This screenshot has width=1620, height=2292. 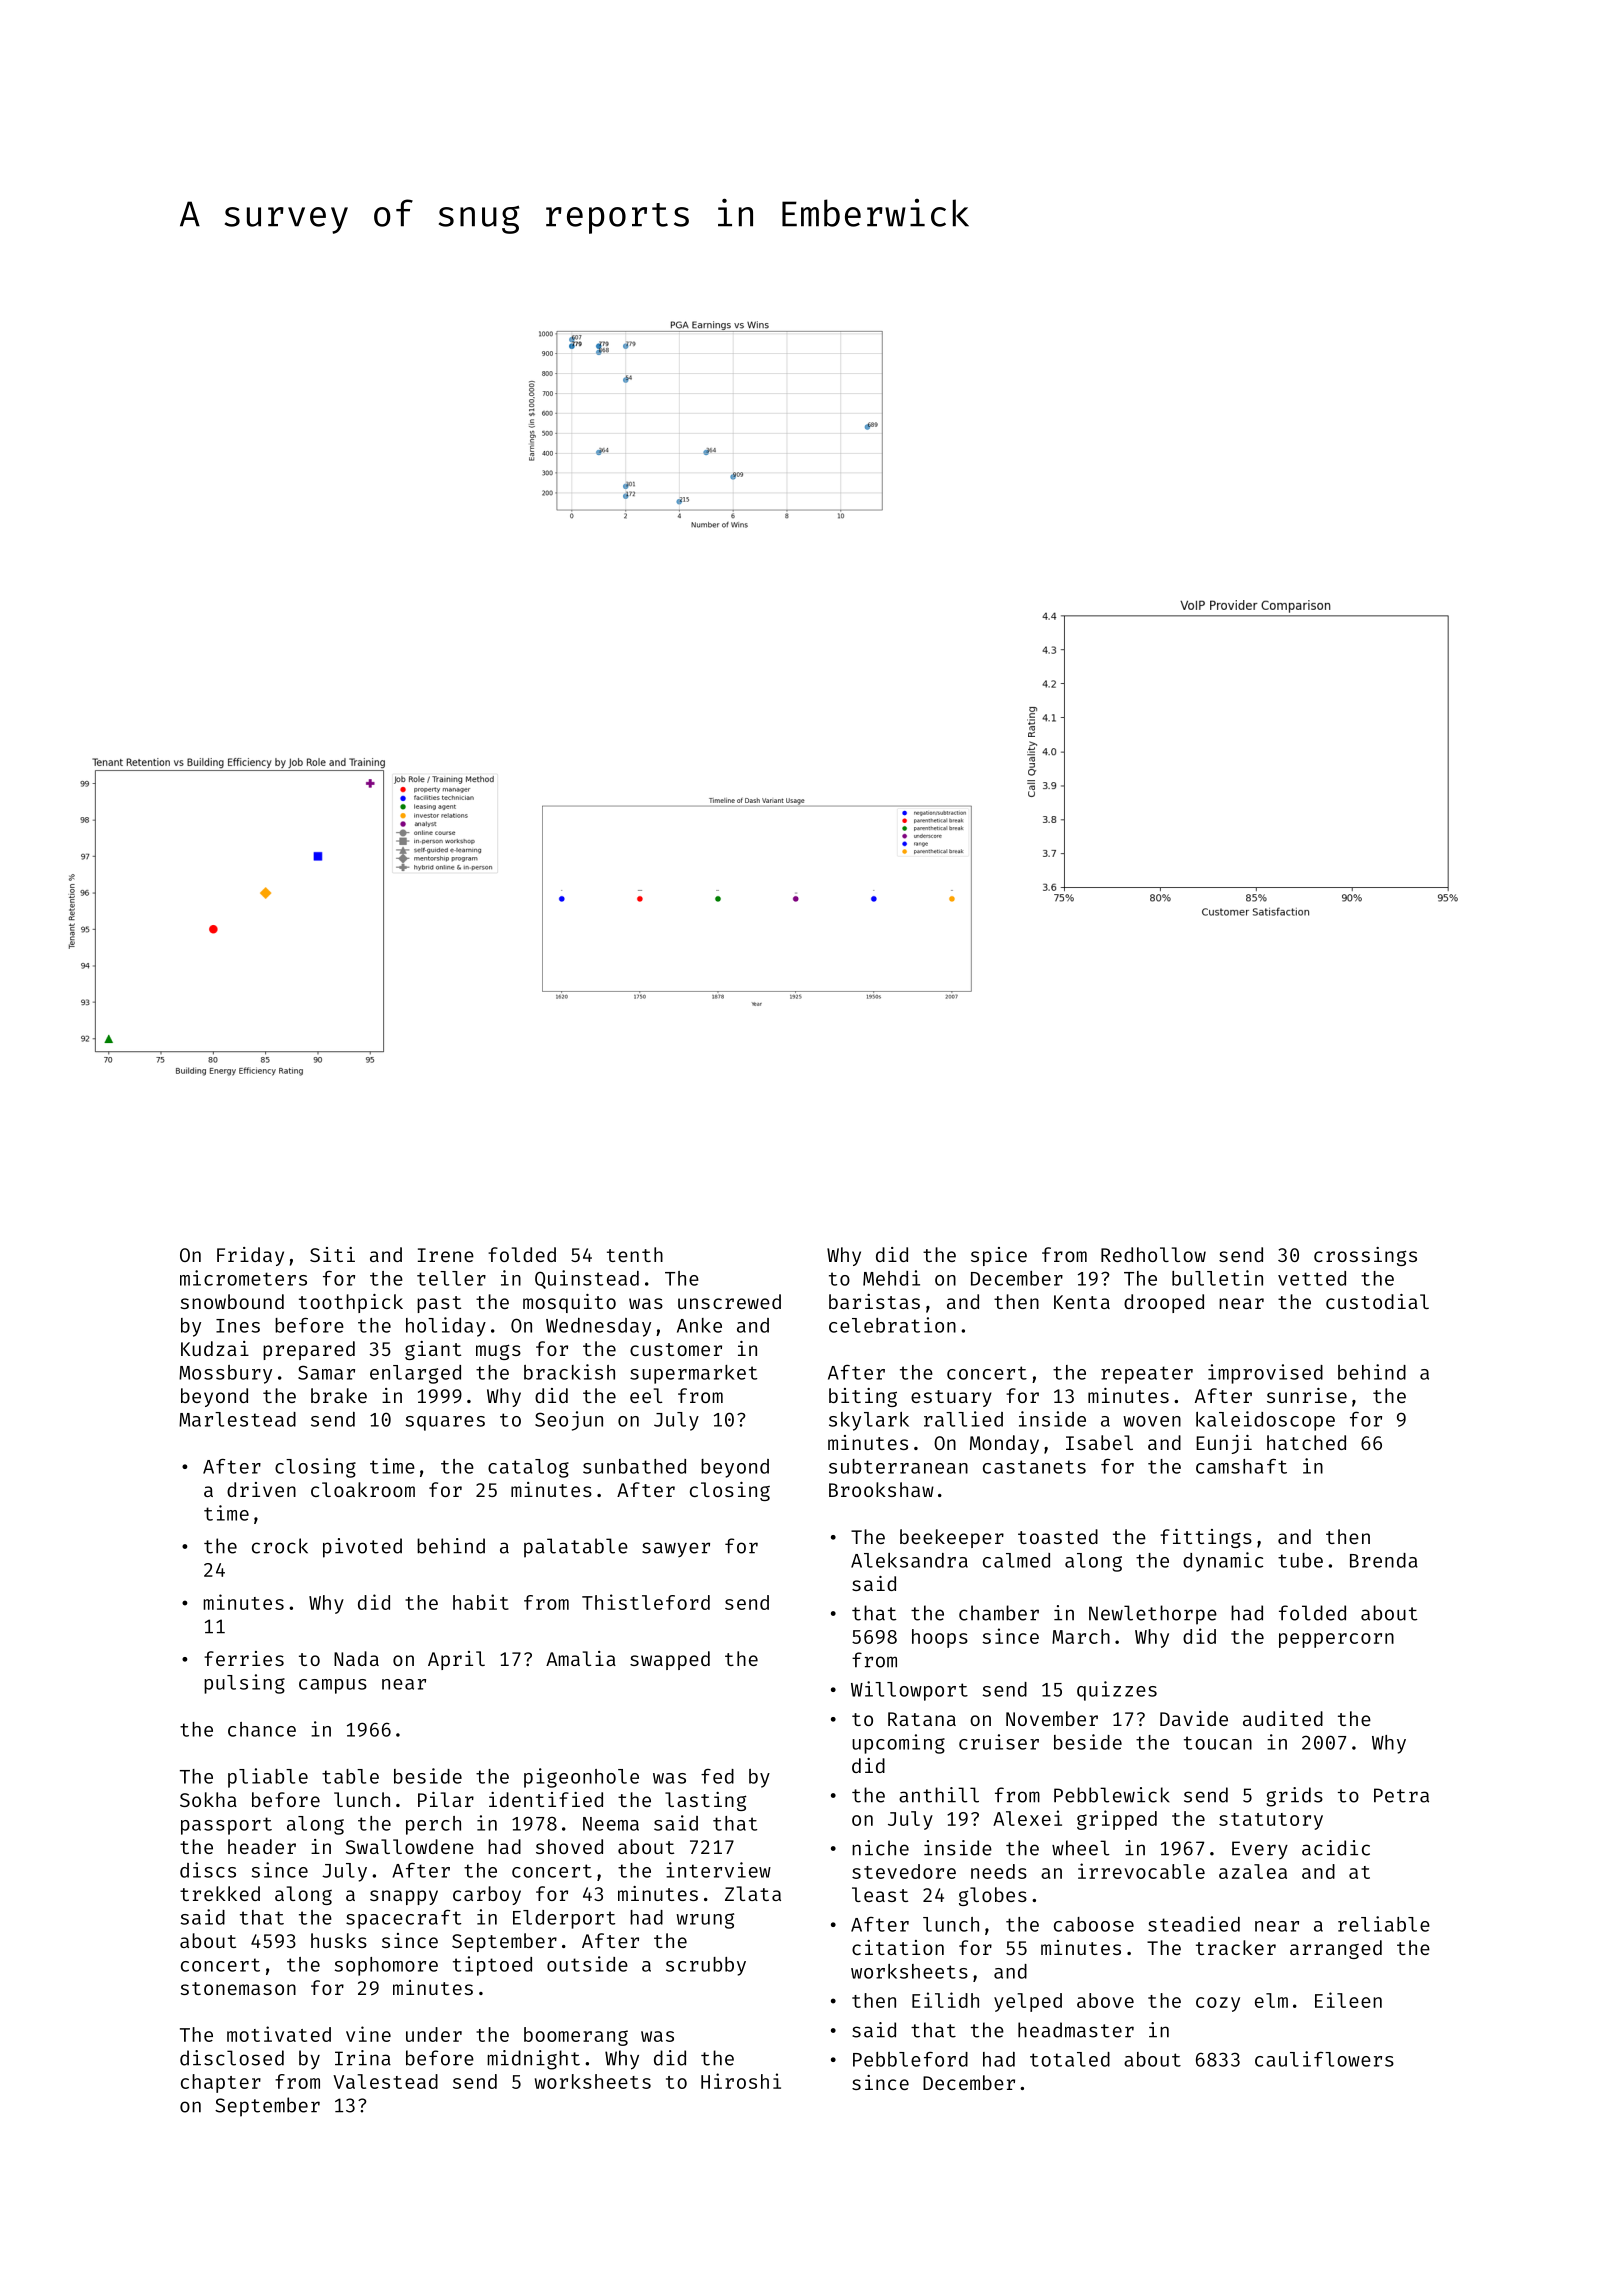 What do you see at coordinates (951, 1398) in the screenshot?
I see `estuary` at bounding box center [951, 1398].
